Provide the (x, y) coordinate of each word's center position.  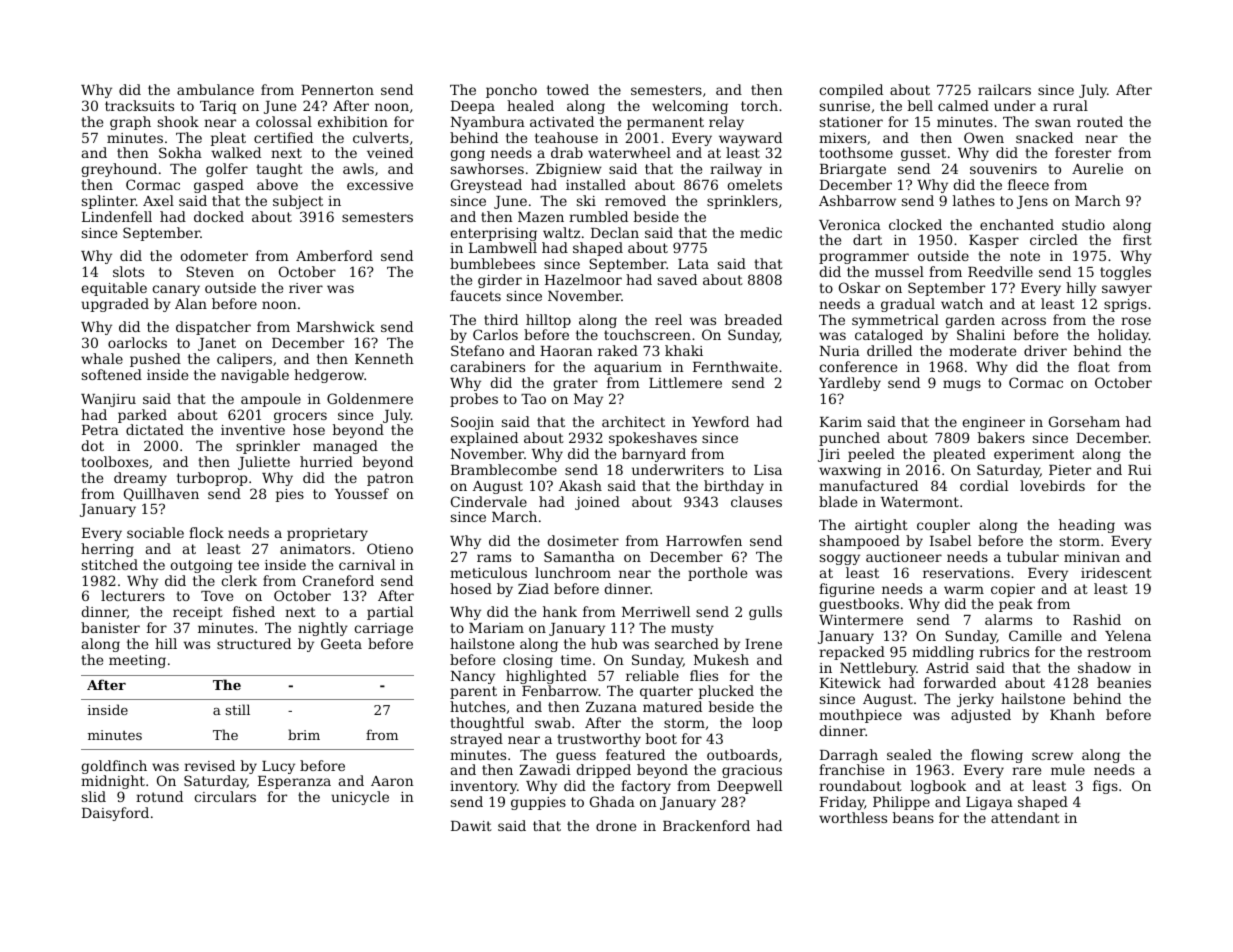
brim (304, 734)
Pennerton (337, 90)
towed (568, 89)
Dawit (471, 826)
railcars (1004, 89)
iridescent (1116, 572)
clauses (756, 501)
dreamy (140, 479)
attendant (1025, 817)
